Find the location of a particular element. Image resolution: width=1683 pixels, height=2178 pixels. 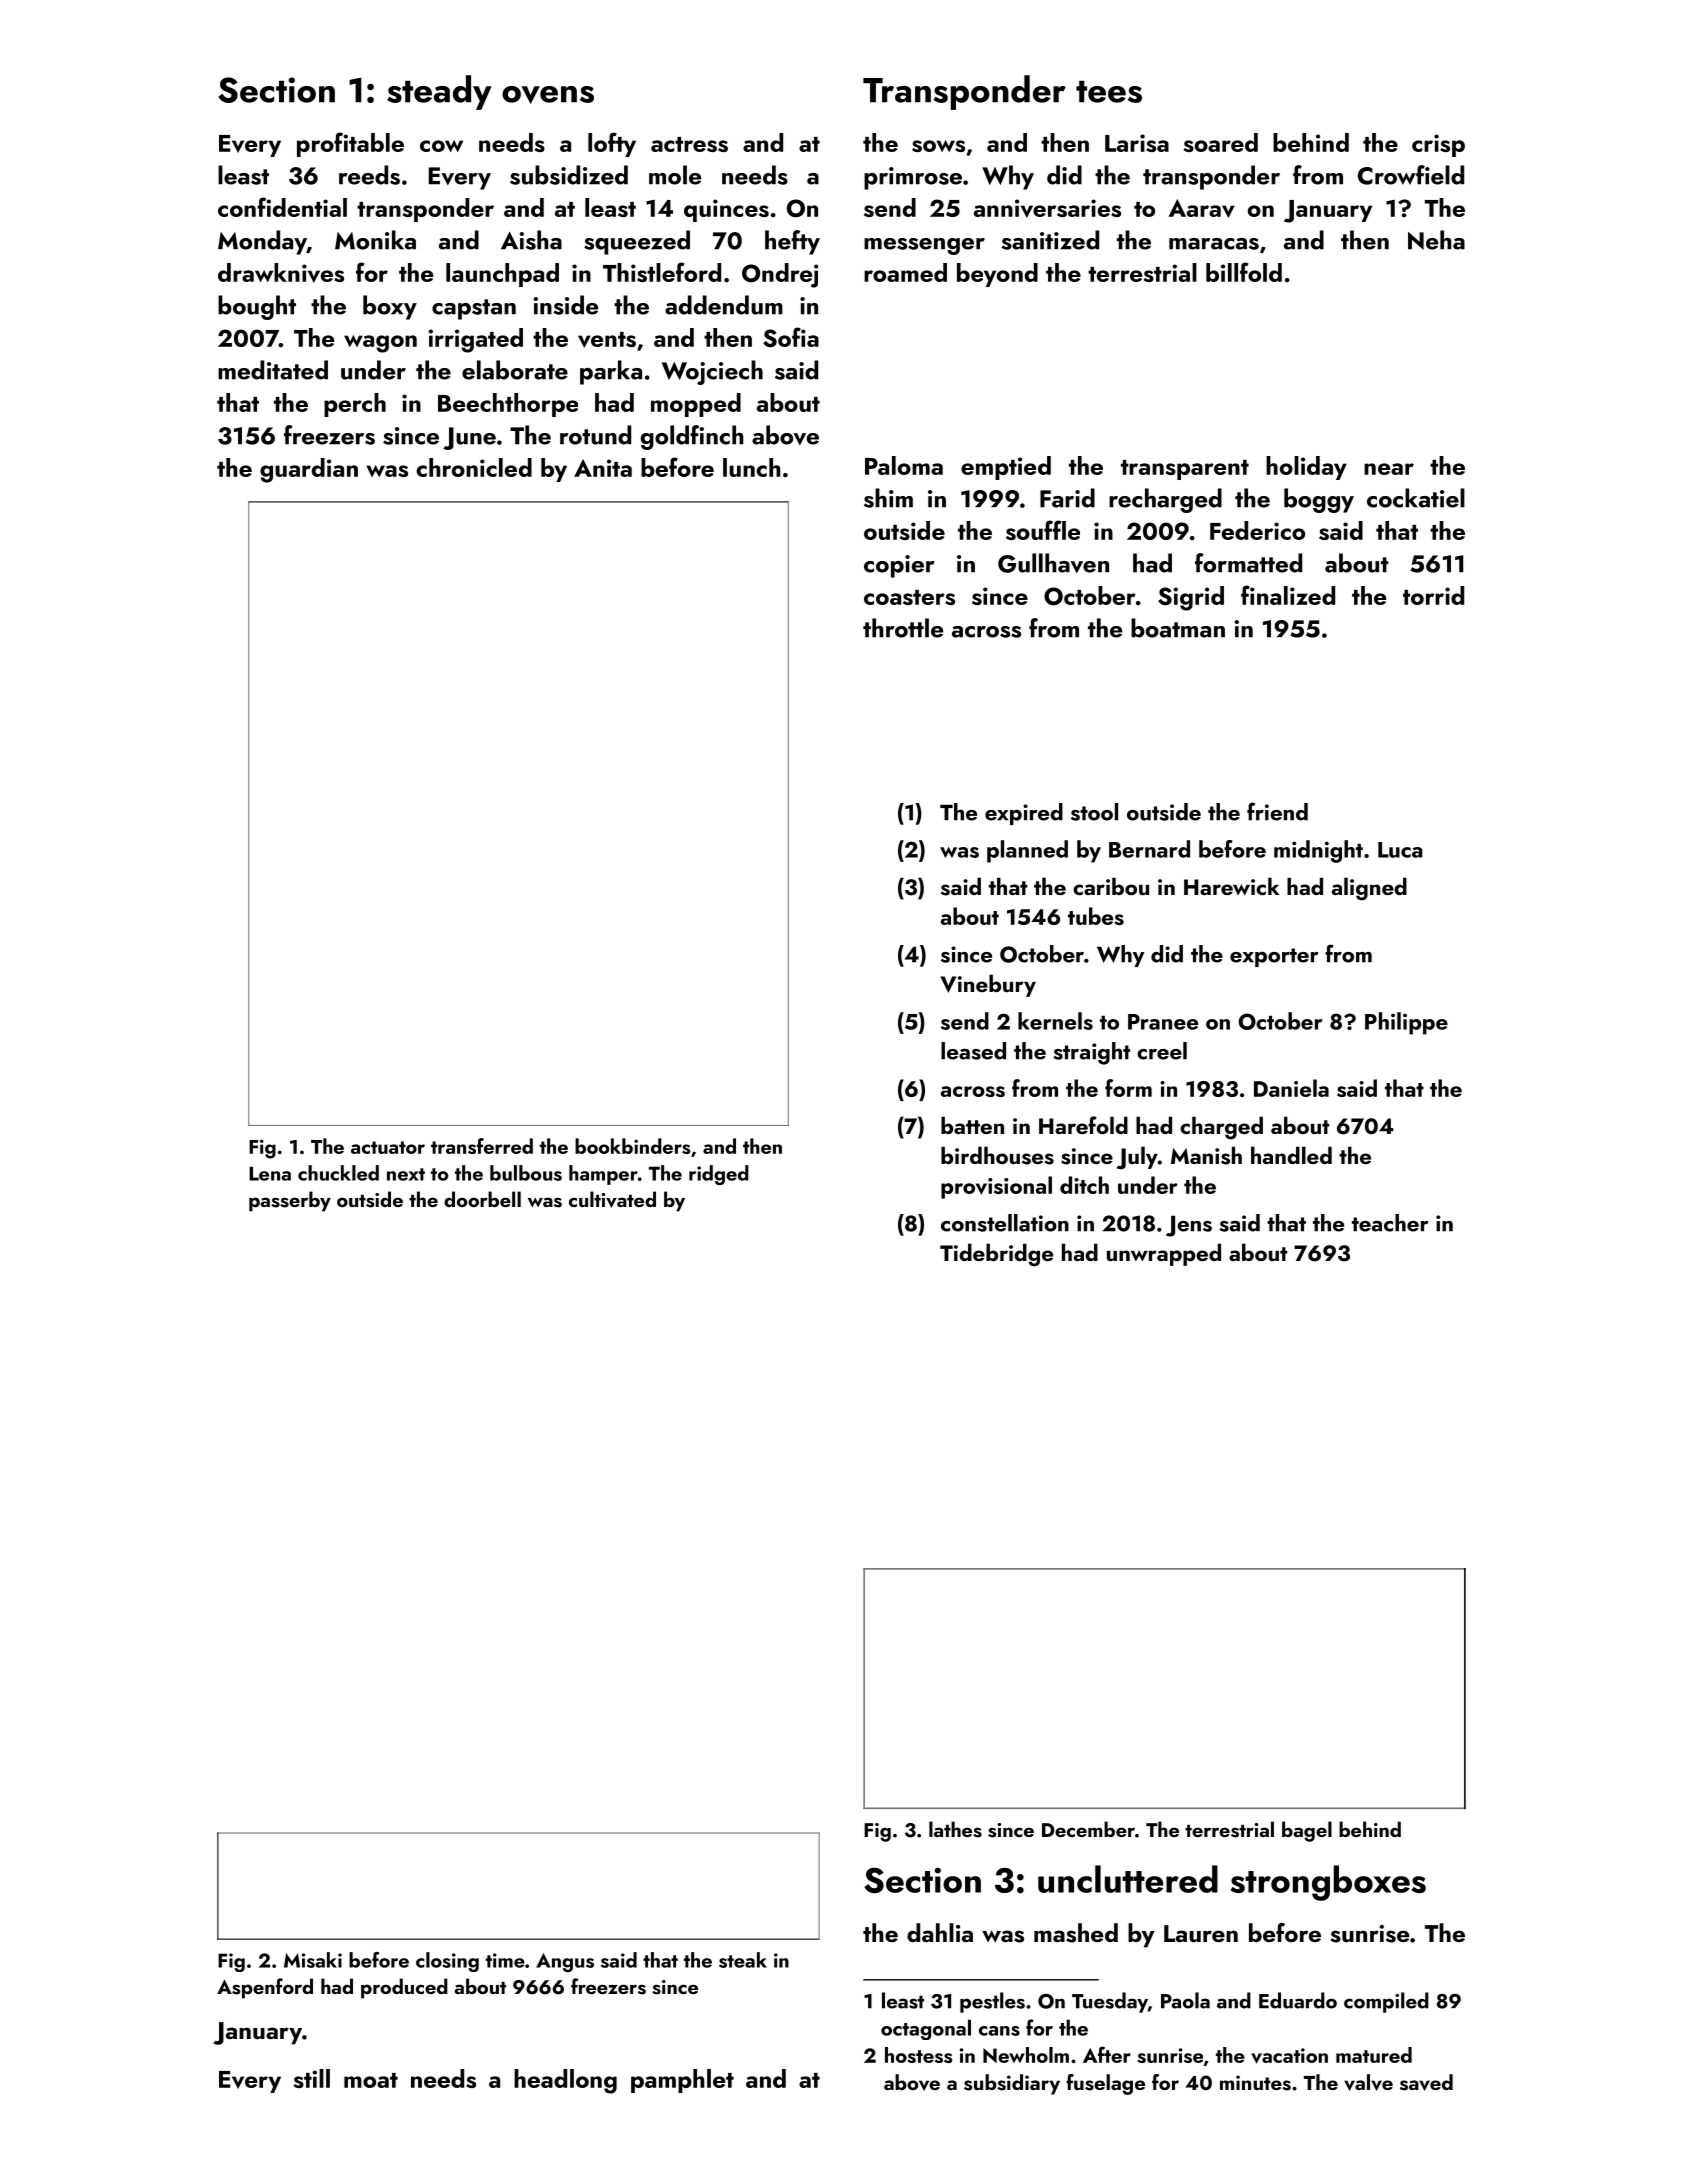

exporter is located at coordinates (1274, 957).
